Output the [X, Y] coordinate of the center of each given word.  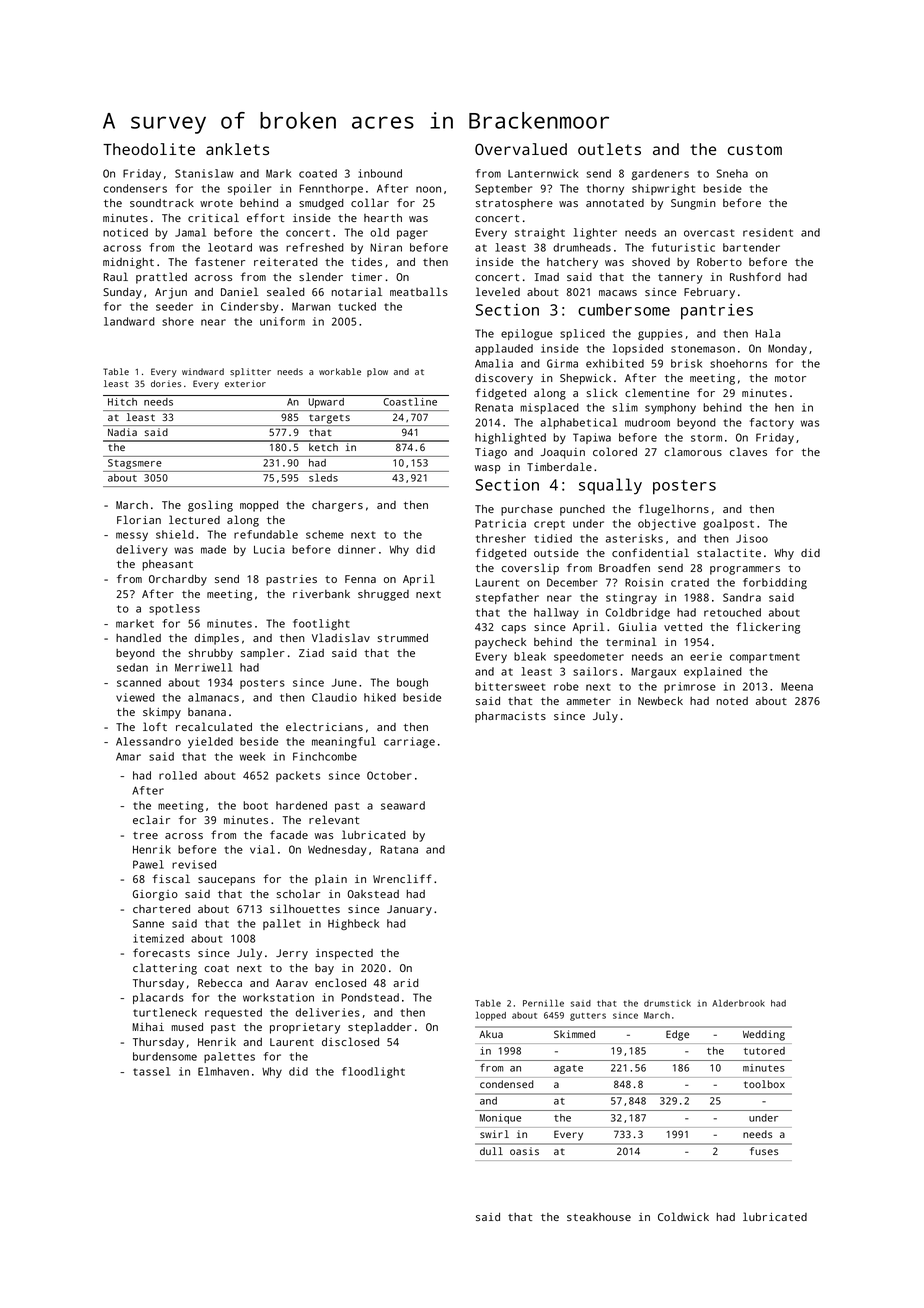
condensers [135, 188]
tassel [151, 1071]
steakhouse [599, 1217]
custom [755, 149]
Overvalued [521, 149]
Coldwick [683, 1216]
